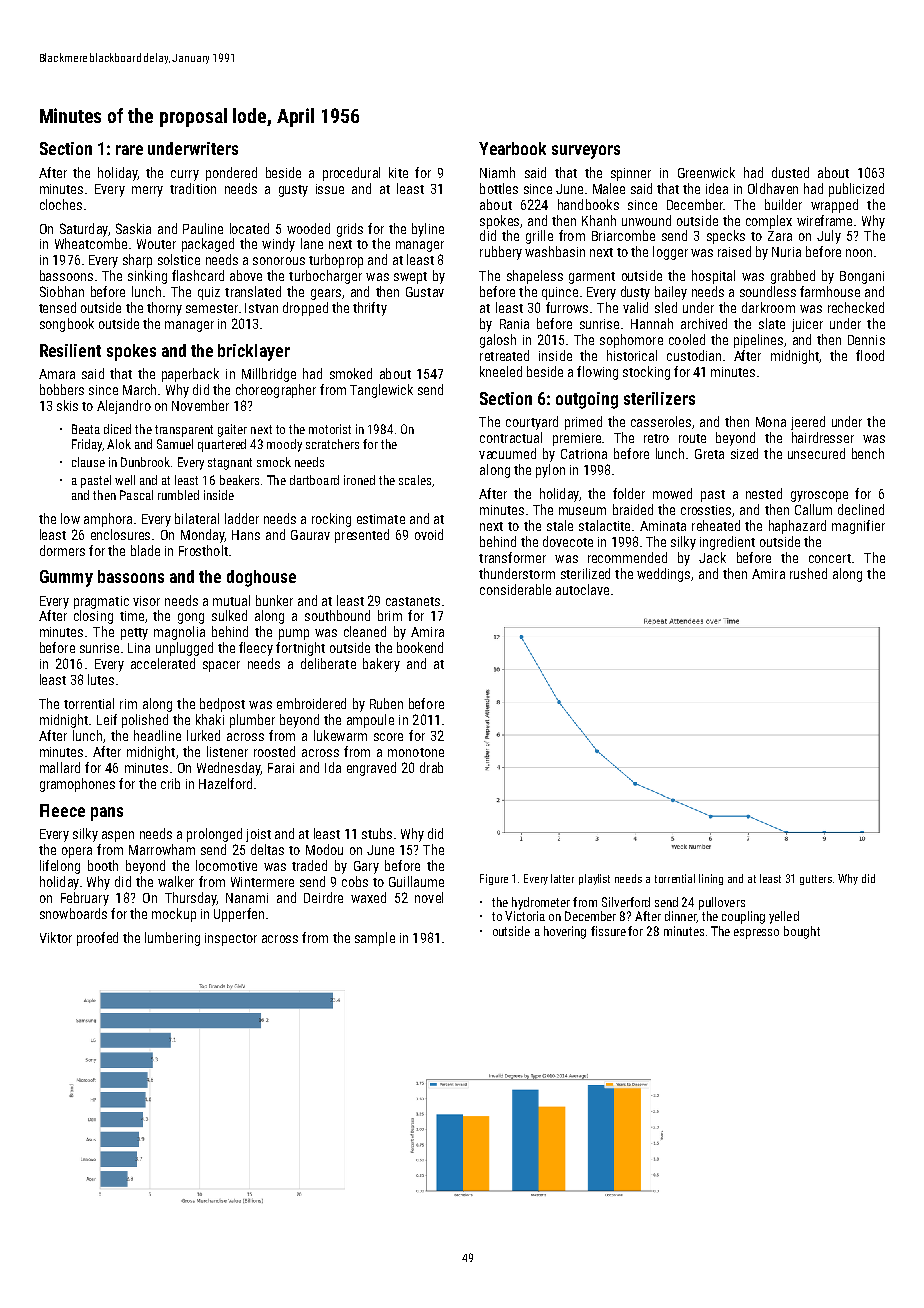 The height and width of the document is (1308, 924). What do you see at coordinates (694, 355) in the document?
I see `custodian` at bounding box center [694, 355].
